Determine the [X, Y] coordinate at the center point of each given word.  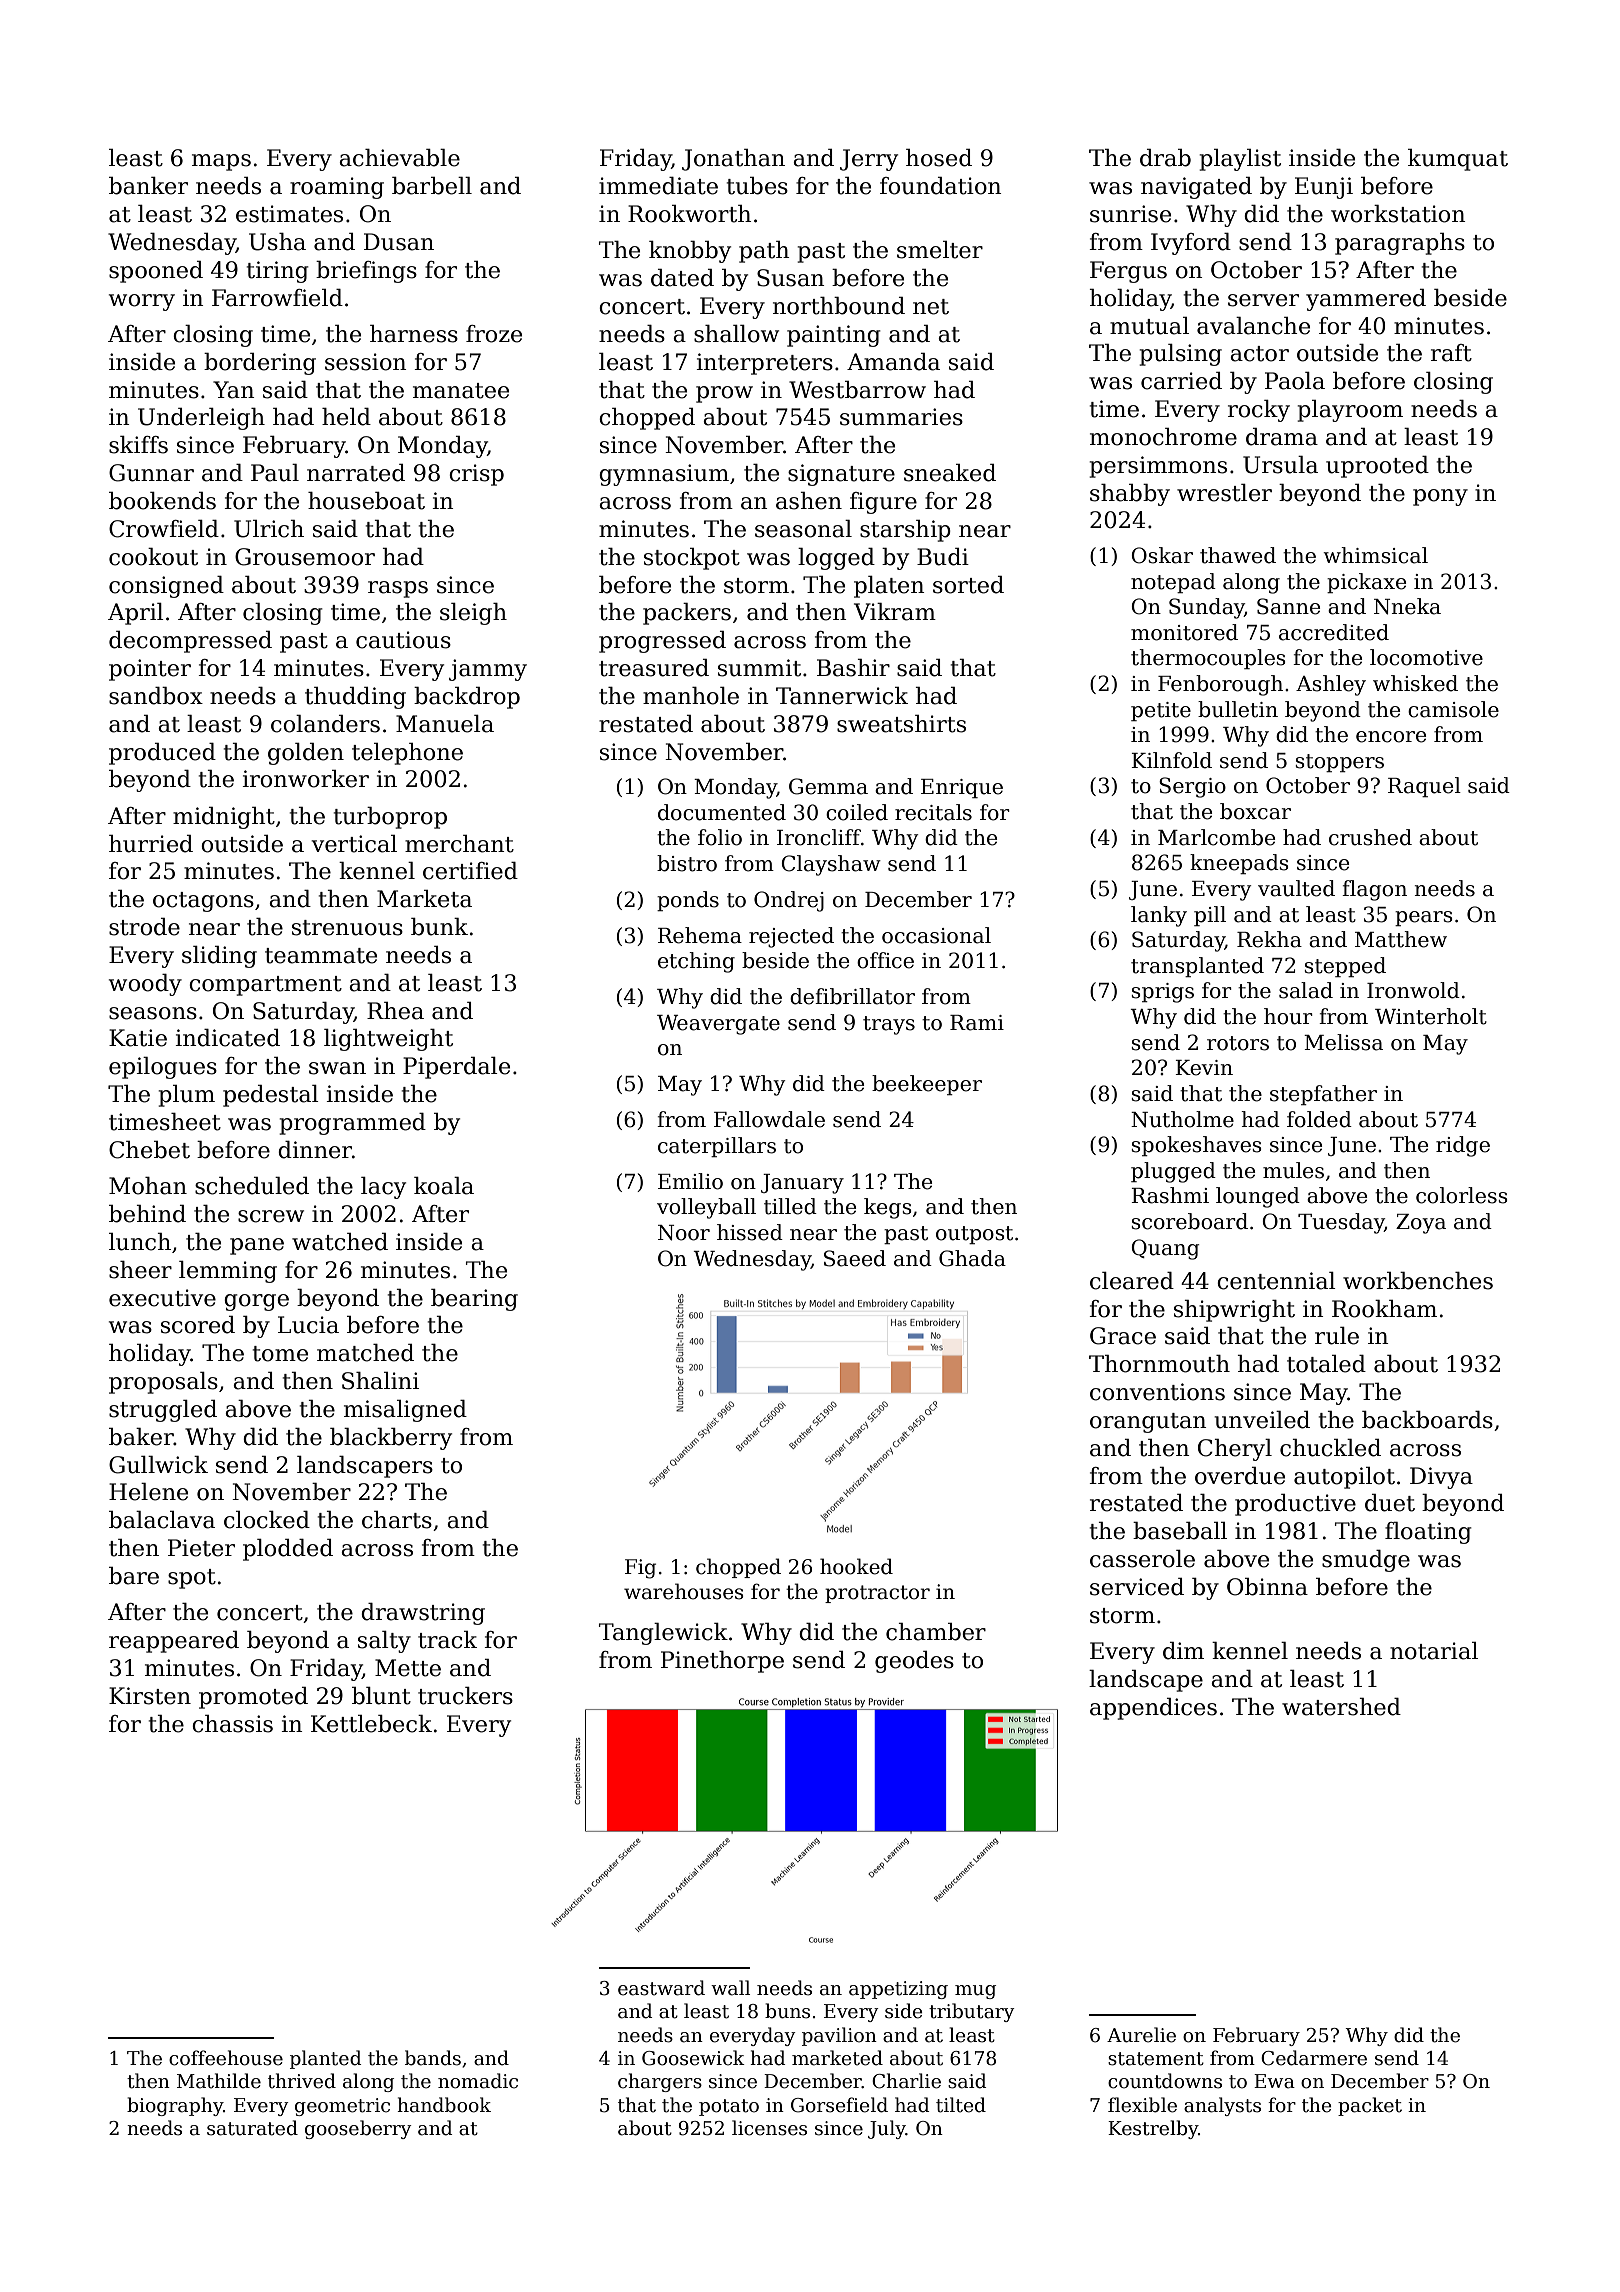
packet [1370, 2106]
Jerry [869, 160]
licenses [769, 2128]
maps [221, 162]
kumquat [1458, 160]
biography [175, 2106]
